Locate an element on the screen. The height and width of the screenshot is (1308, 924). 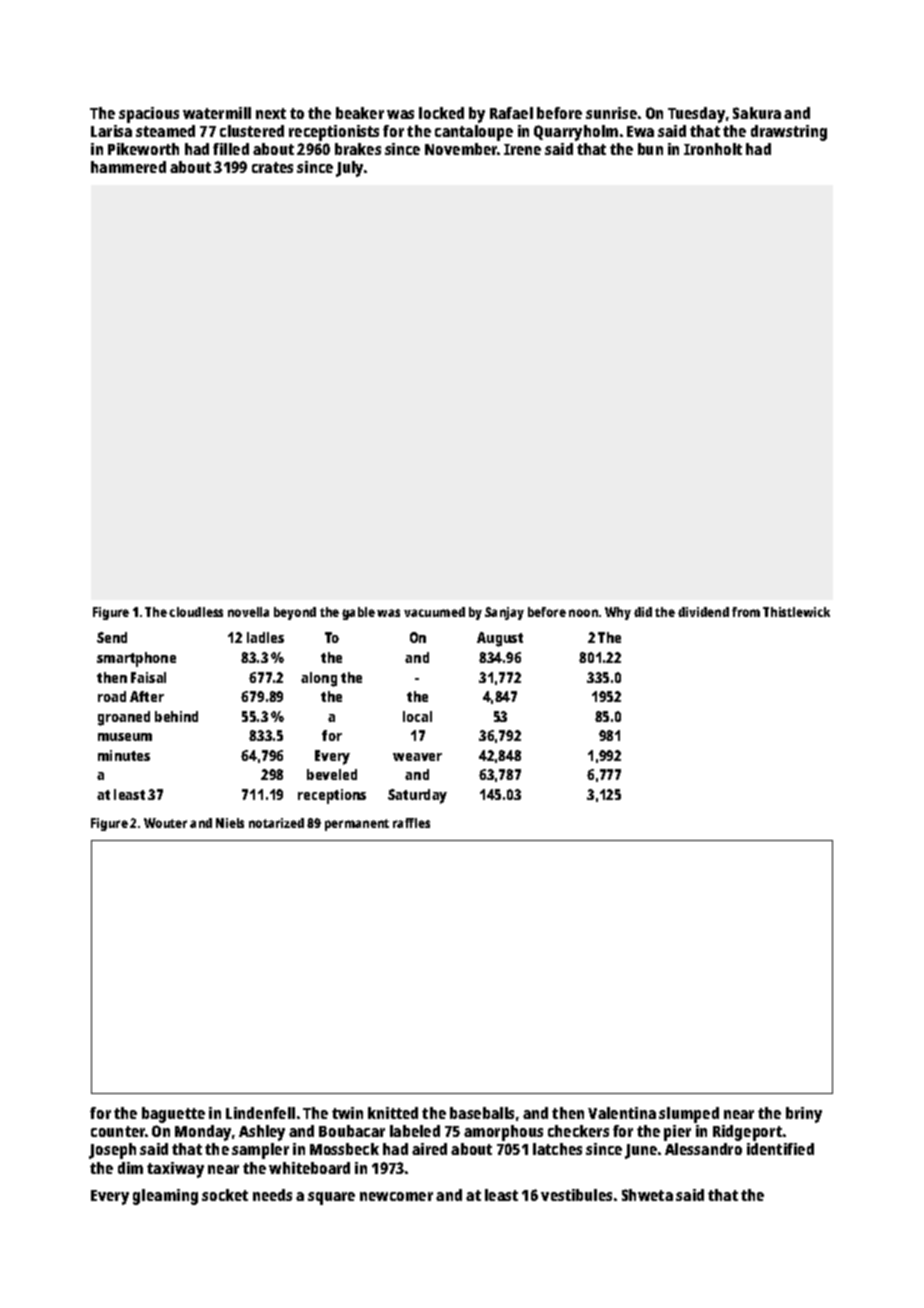
Monday is located at coordinates (203, 1133).
